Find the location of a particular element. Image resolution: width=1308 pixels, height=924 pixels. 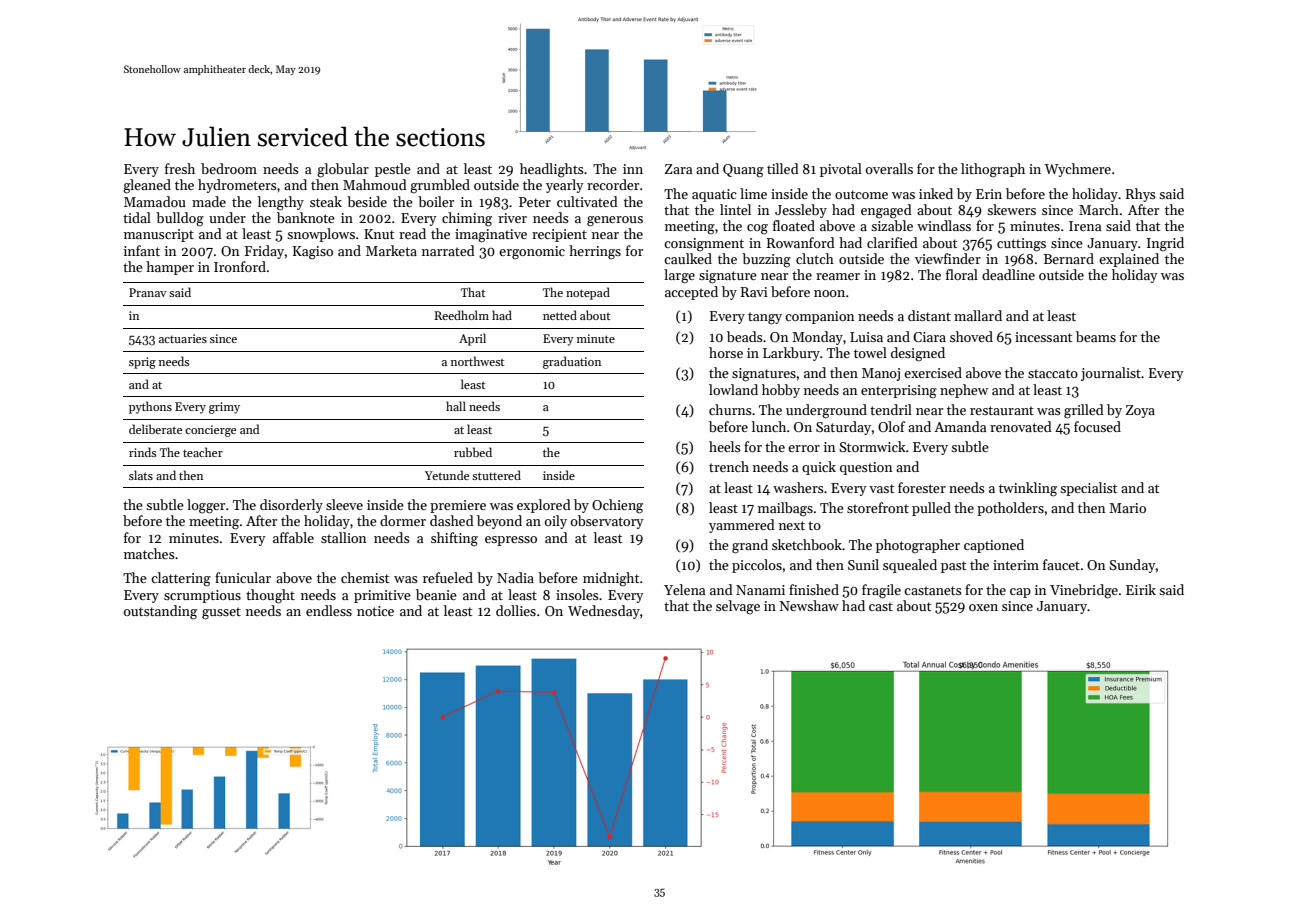

specialist is located at coordinates (1088, 489).
